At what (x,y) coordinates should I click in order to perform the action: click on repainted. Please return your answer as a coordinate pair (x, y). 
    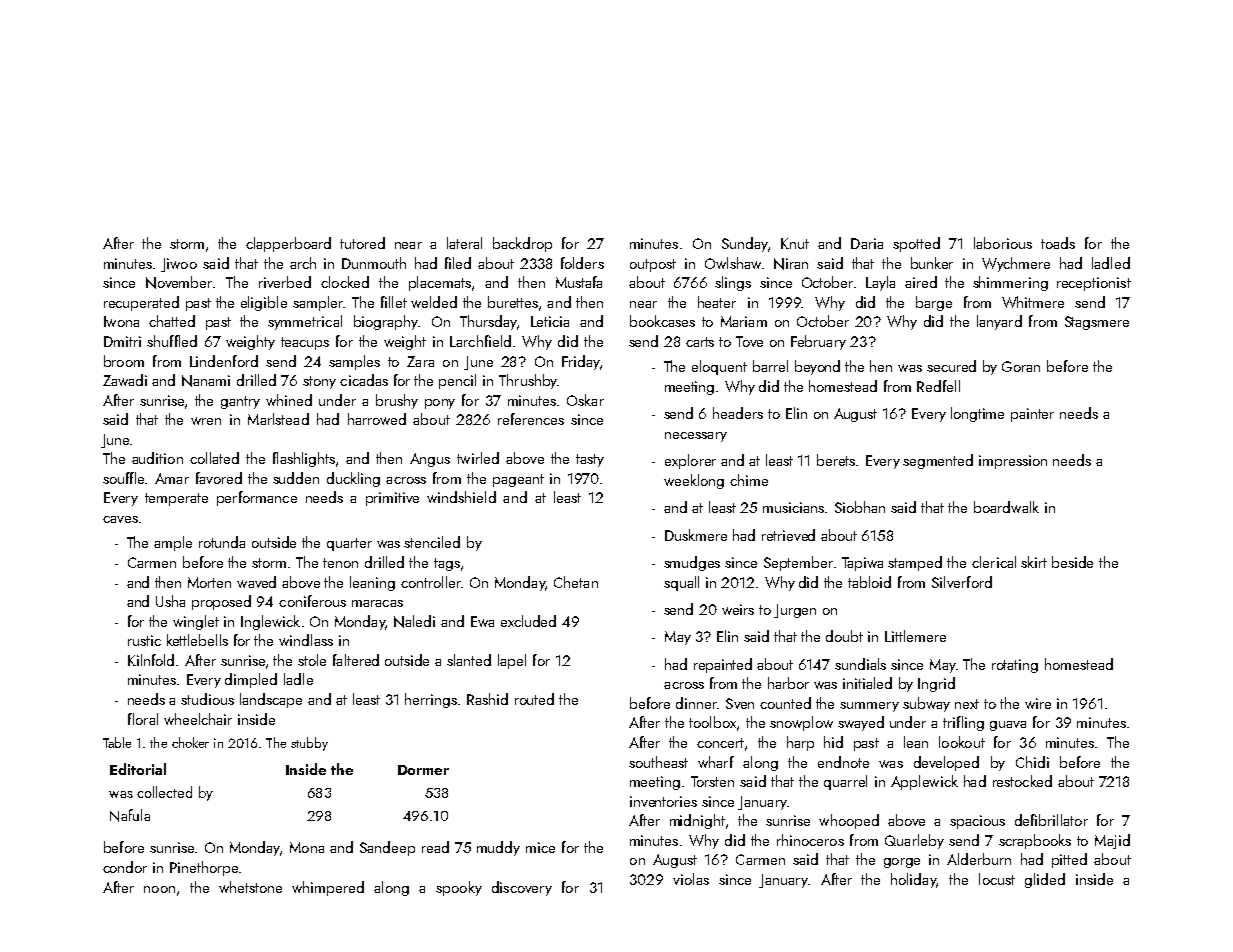
    Looking at the image, I should click on (723, 665).
